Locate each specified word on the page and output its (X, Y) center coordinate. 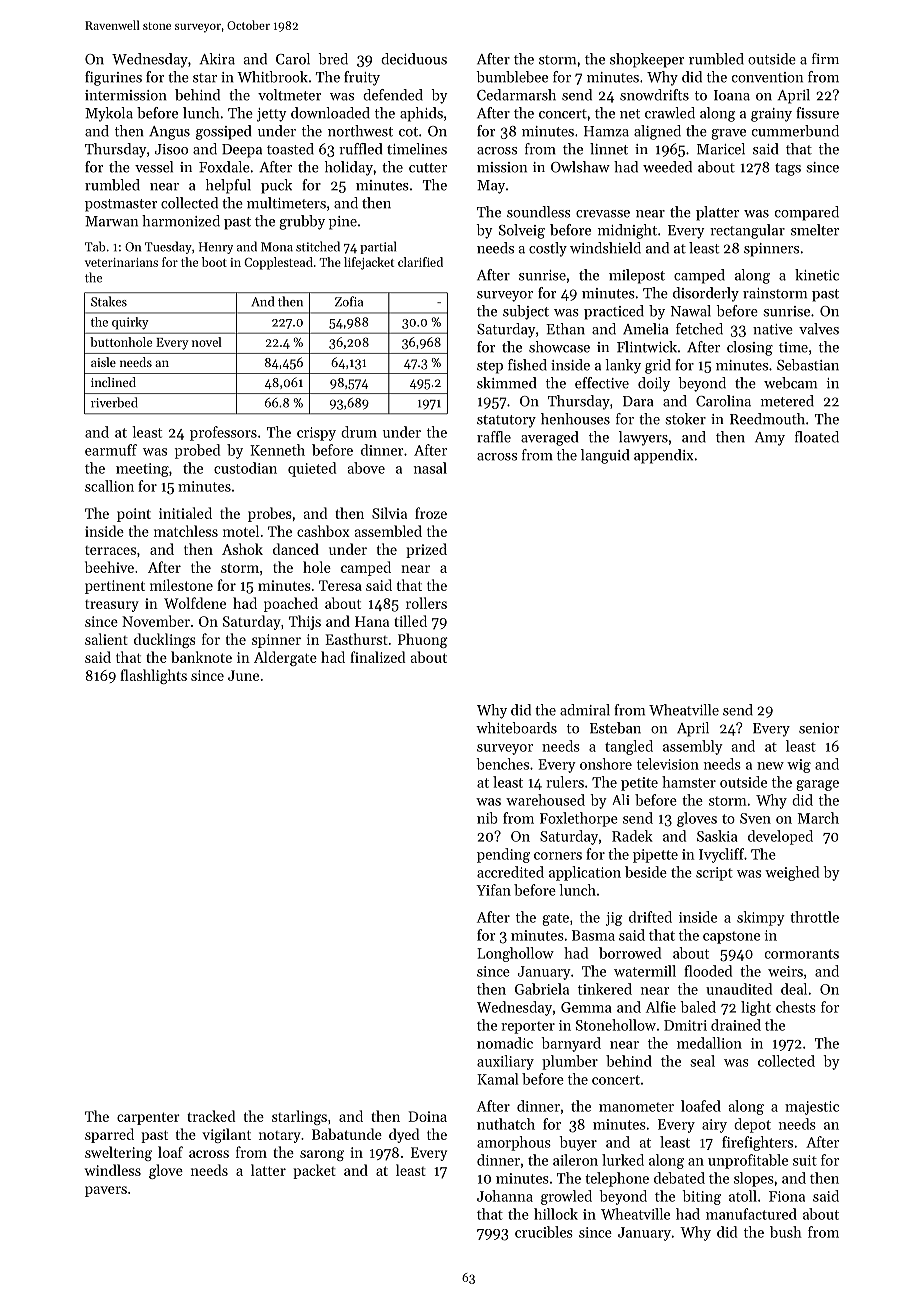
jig (614, 919)
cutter (428, 168)
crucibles (544, 1232)
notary (280, 1137)
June (243, 675)
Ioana (732, 95)
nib (487, 818)
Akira (217, 59)
